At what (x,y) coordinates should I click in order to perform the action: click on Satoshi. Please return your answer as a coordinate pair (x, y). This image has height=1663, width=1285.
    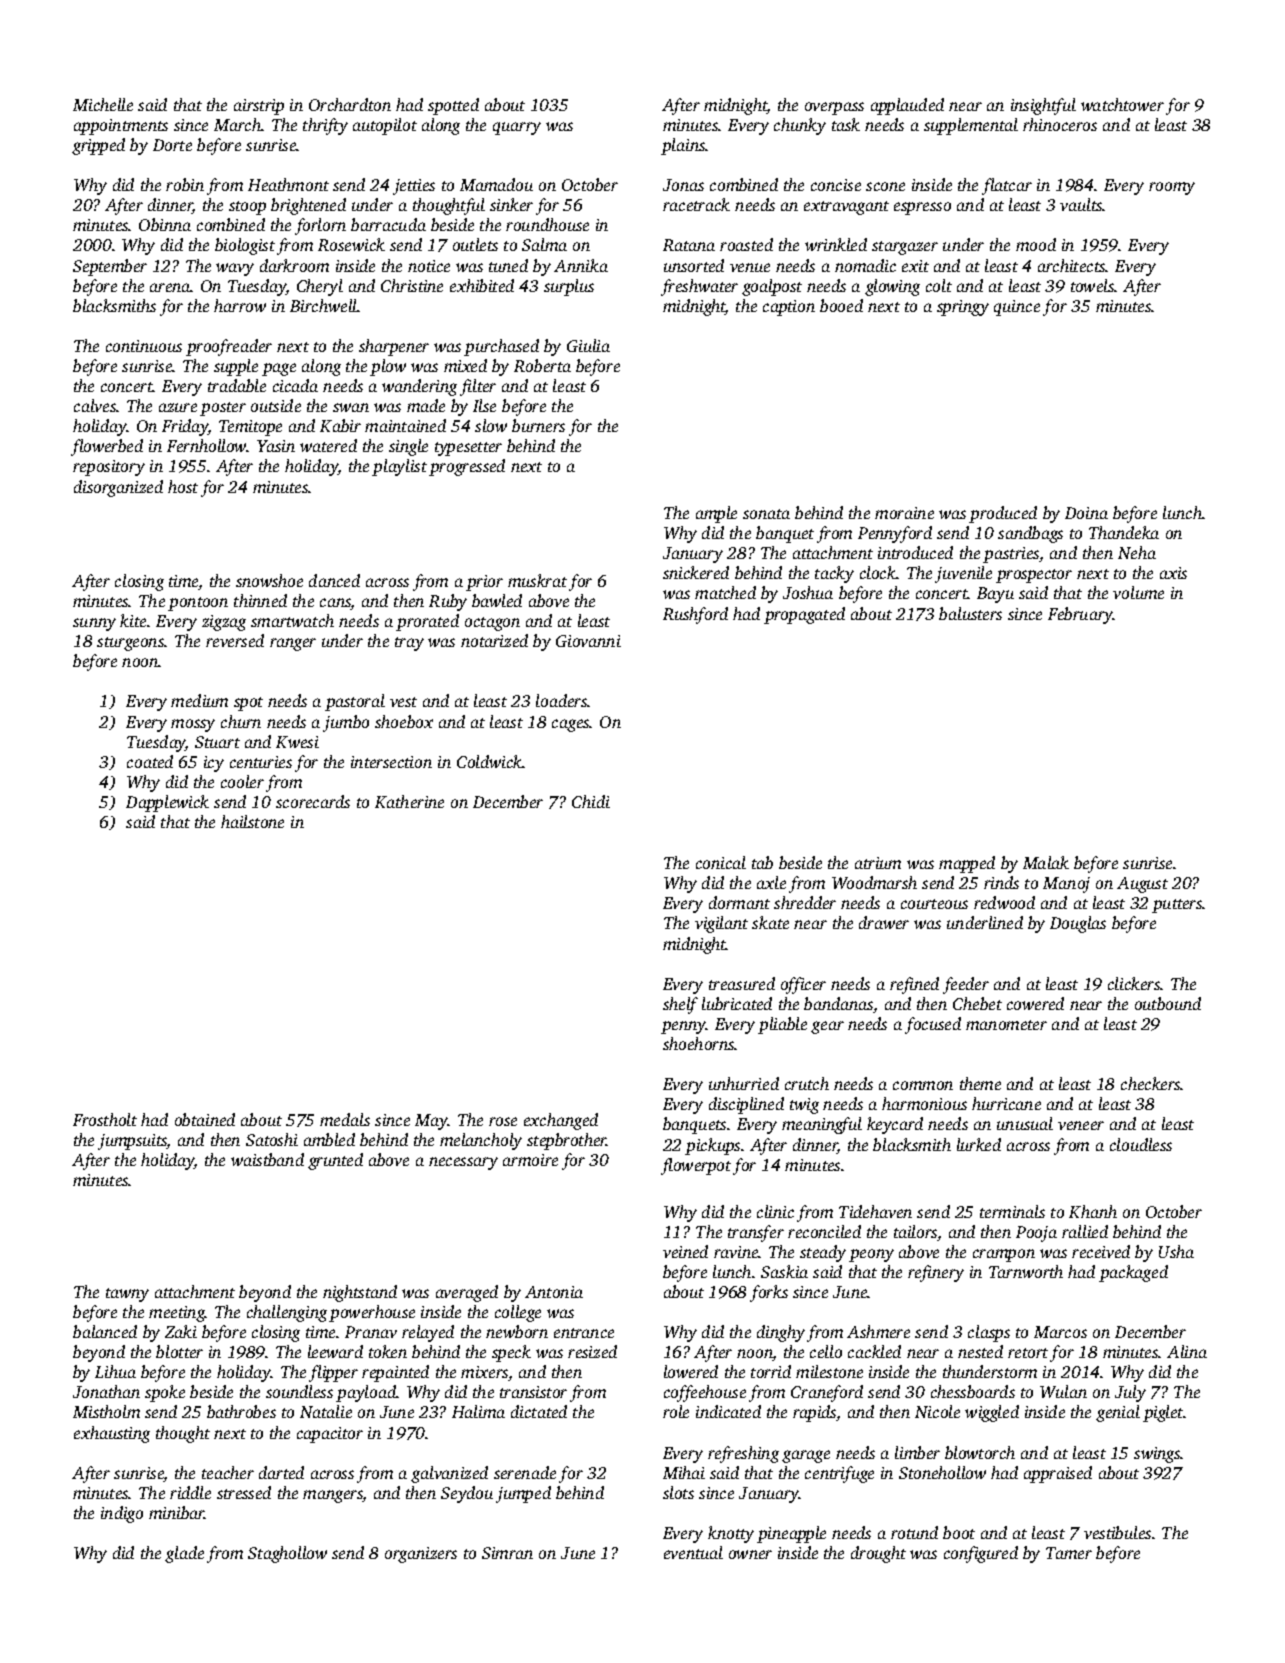
    Looking at the image, I should click on (272, 1139).
